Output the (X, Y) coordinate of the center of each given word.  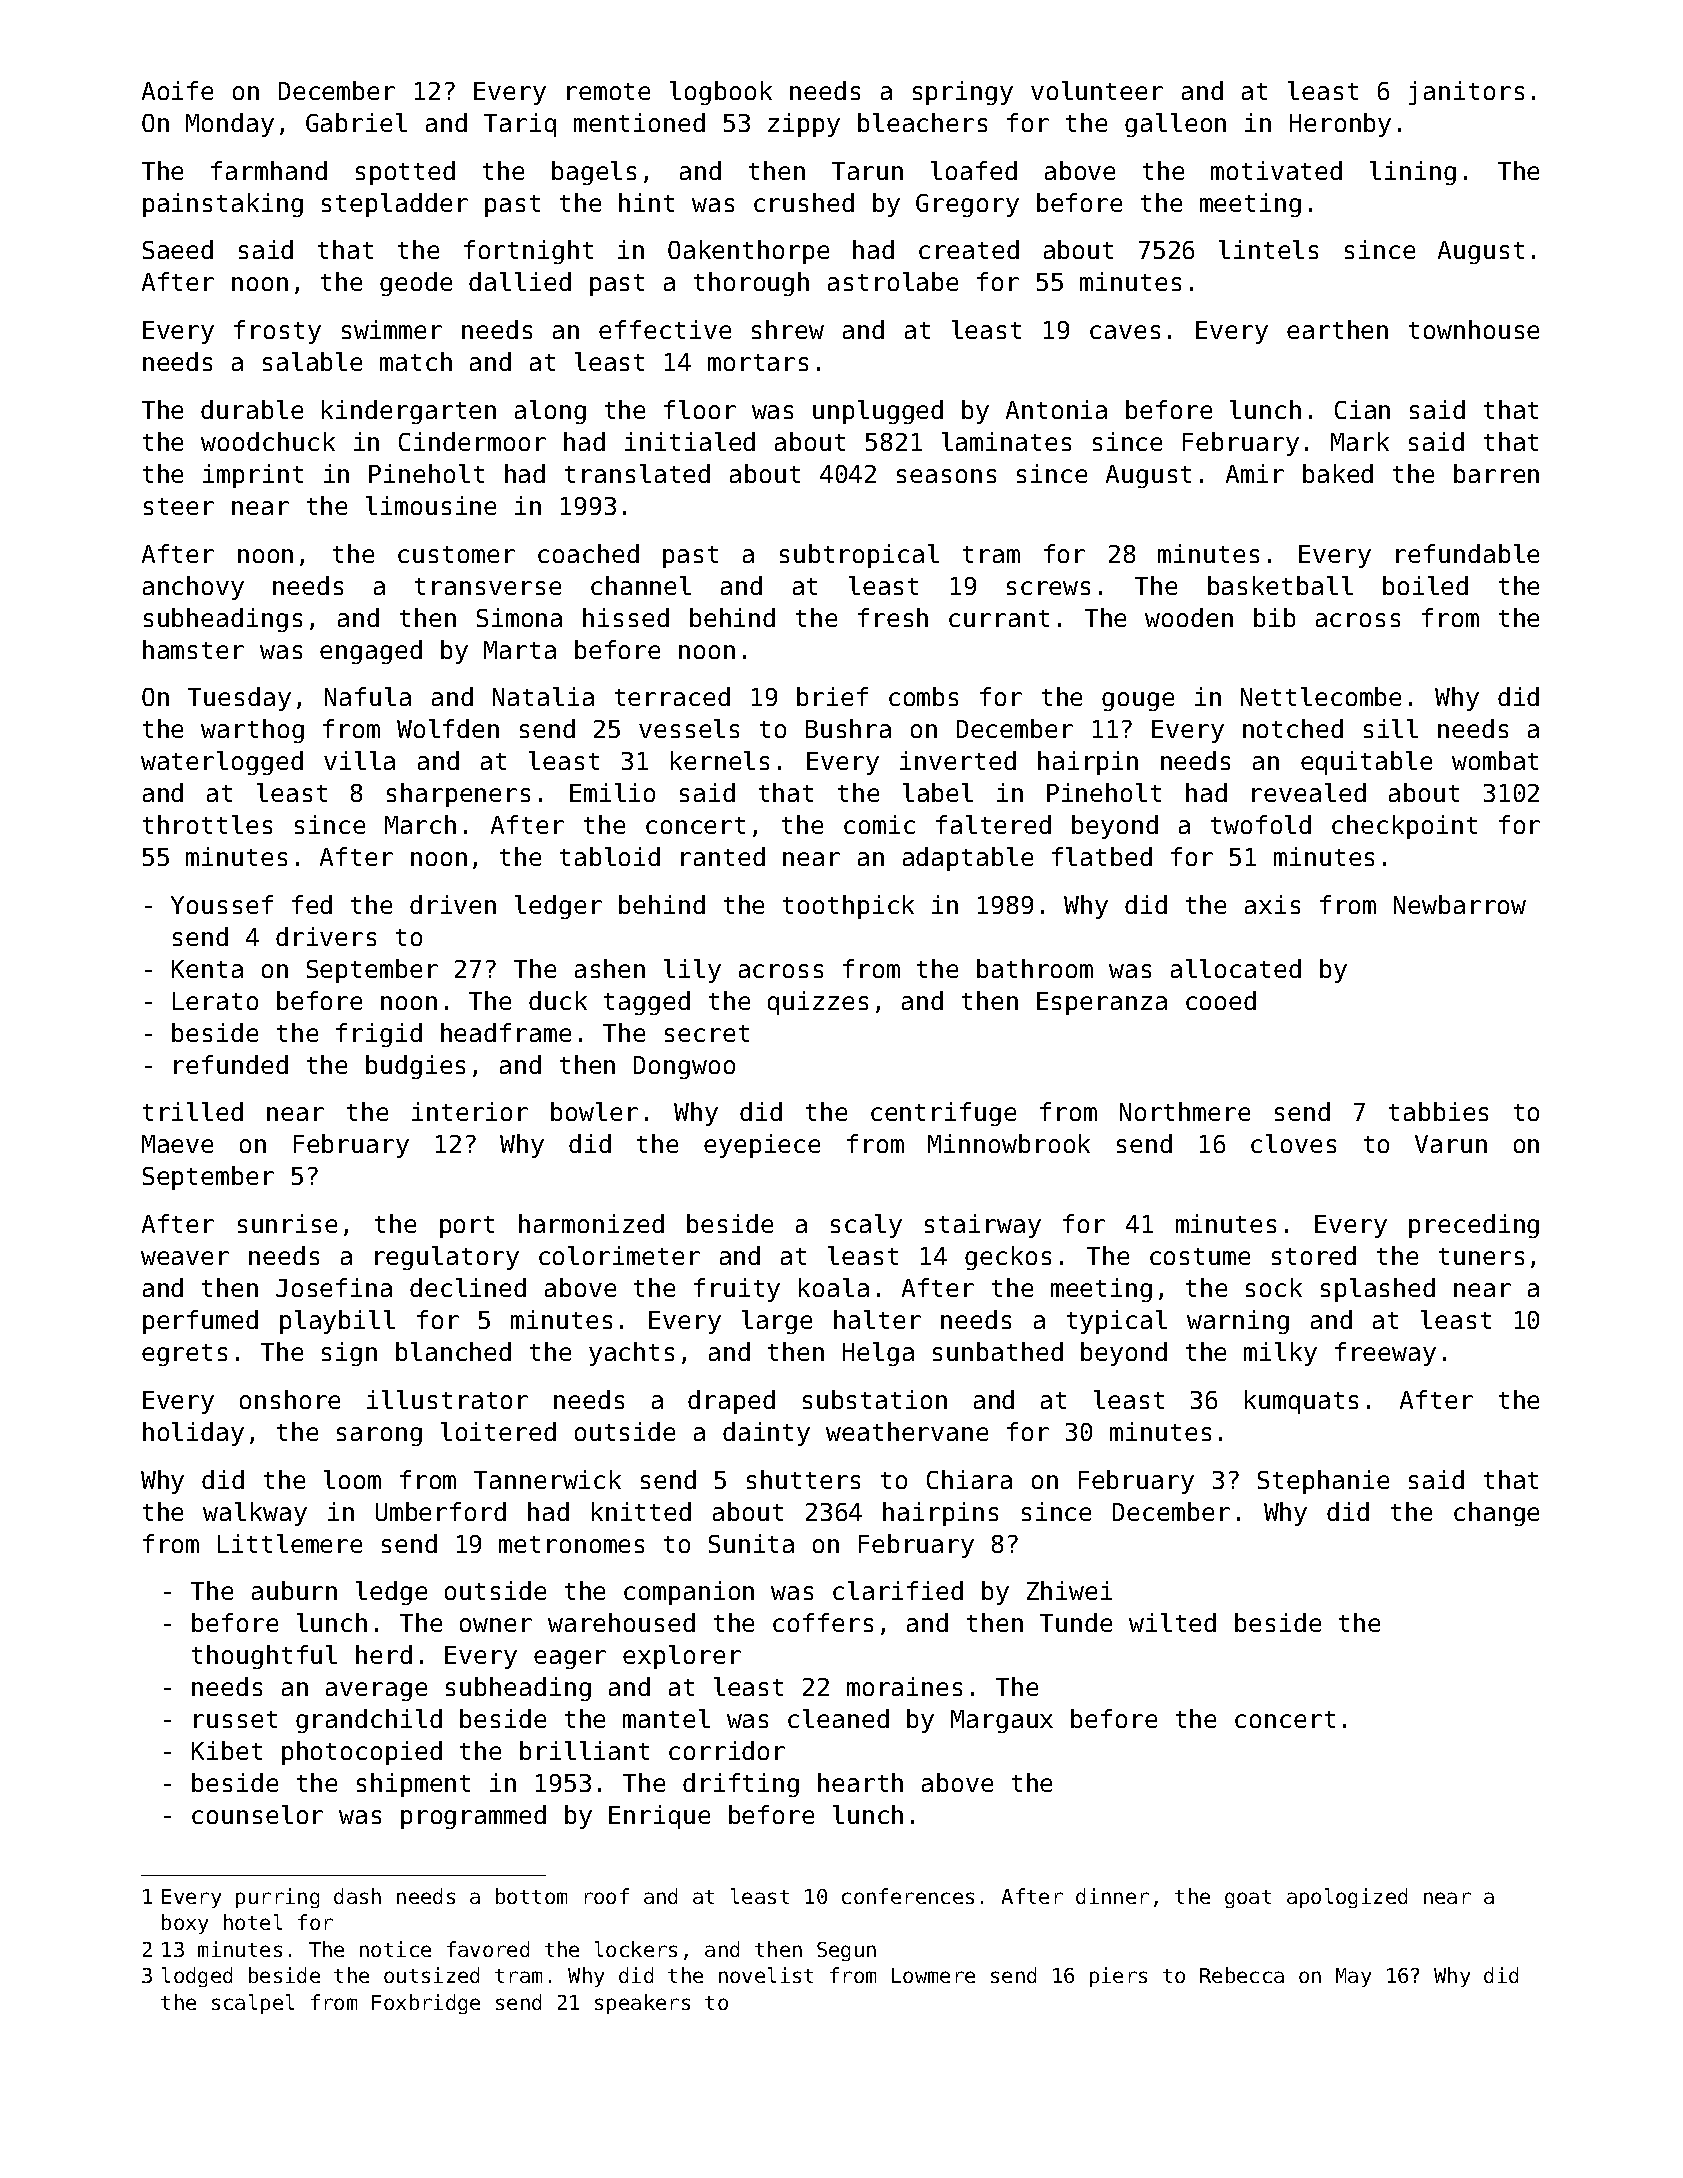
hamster (193, 649)
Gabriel (356, 122)
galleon (1175, 125)
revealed (1309, 792)
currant (999, 618)
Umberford (441, 1511)
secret (707, 1033)
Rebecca (1242, 1975)
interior (470, 1111)
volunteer (1097, 90)
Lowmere (933, 1975)
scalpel (253, 2004)
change (1496, 1514)
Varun (1451, 1144)
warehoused (621, 1622)
